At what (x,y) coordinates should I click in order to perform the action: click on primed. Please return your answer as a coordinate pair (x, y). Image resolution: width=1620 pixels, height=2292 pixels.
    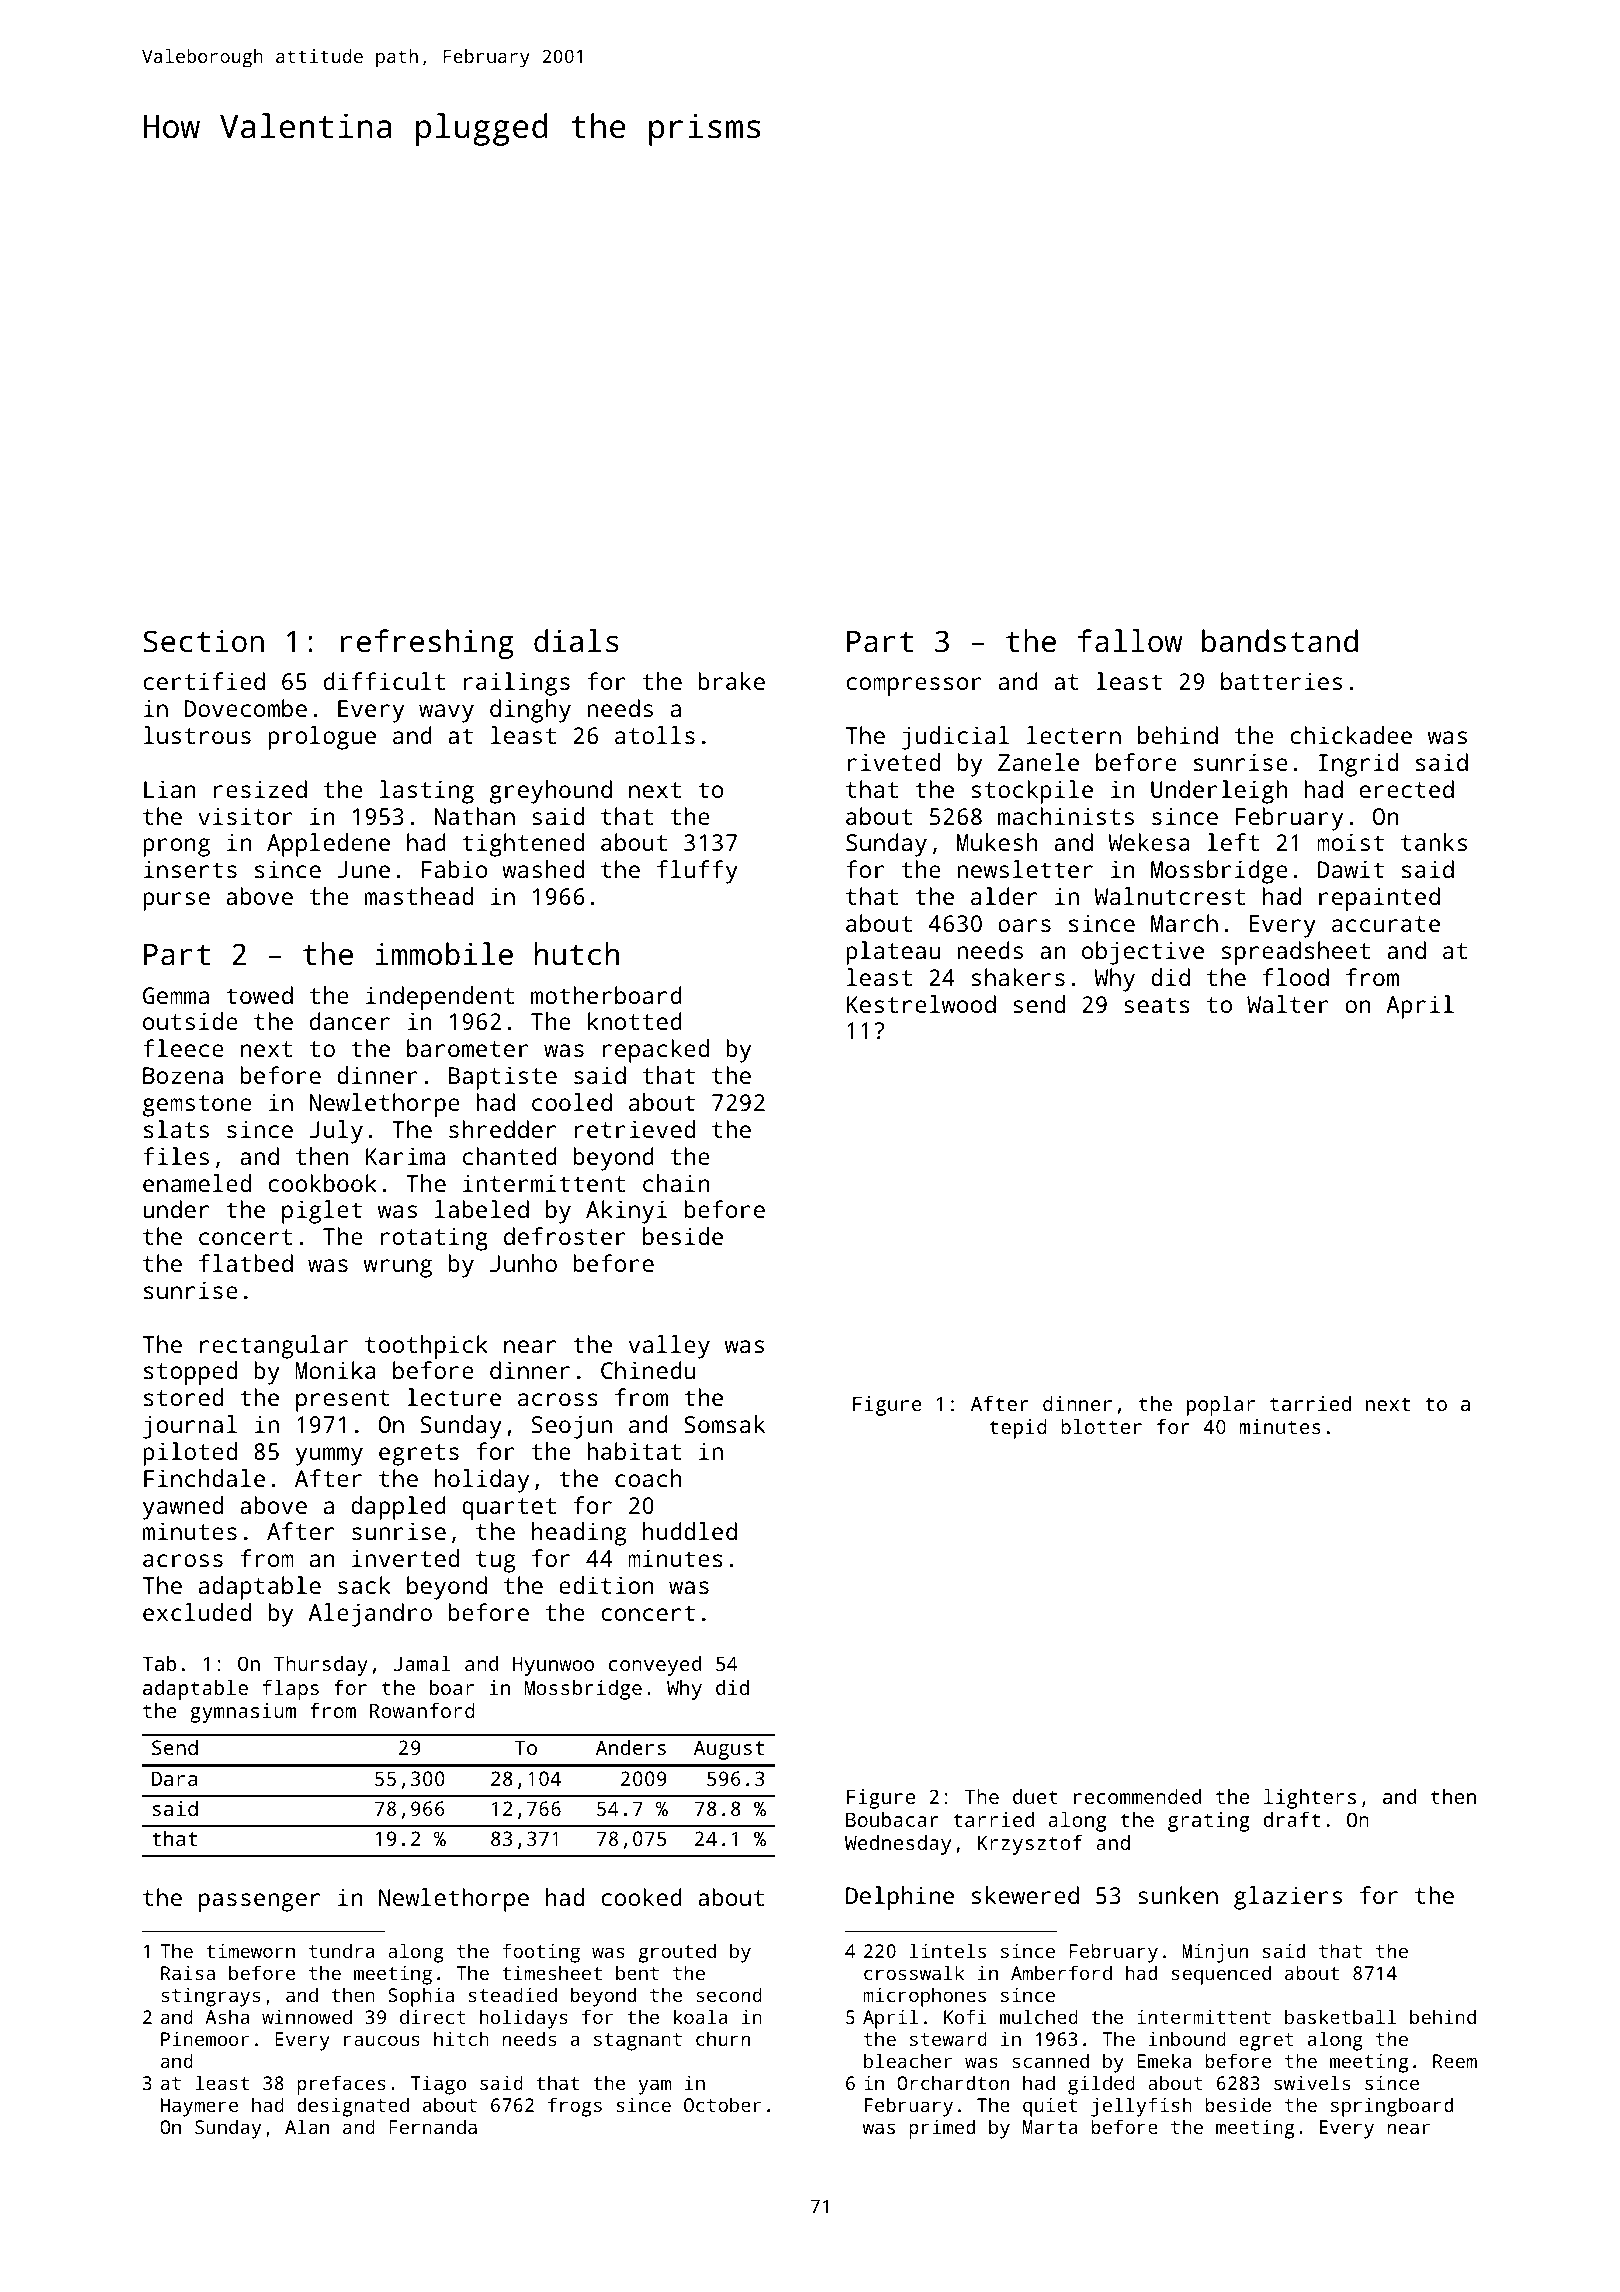
    Looking at the image, I should click on (942, 2129).
